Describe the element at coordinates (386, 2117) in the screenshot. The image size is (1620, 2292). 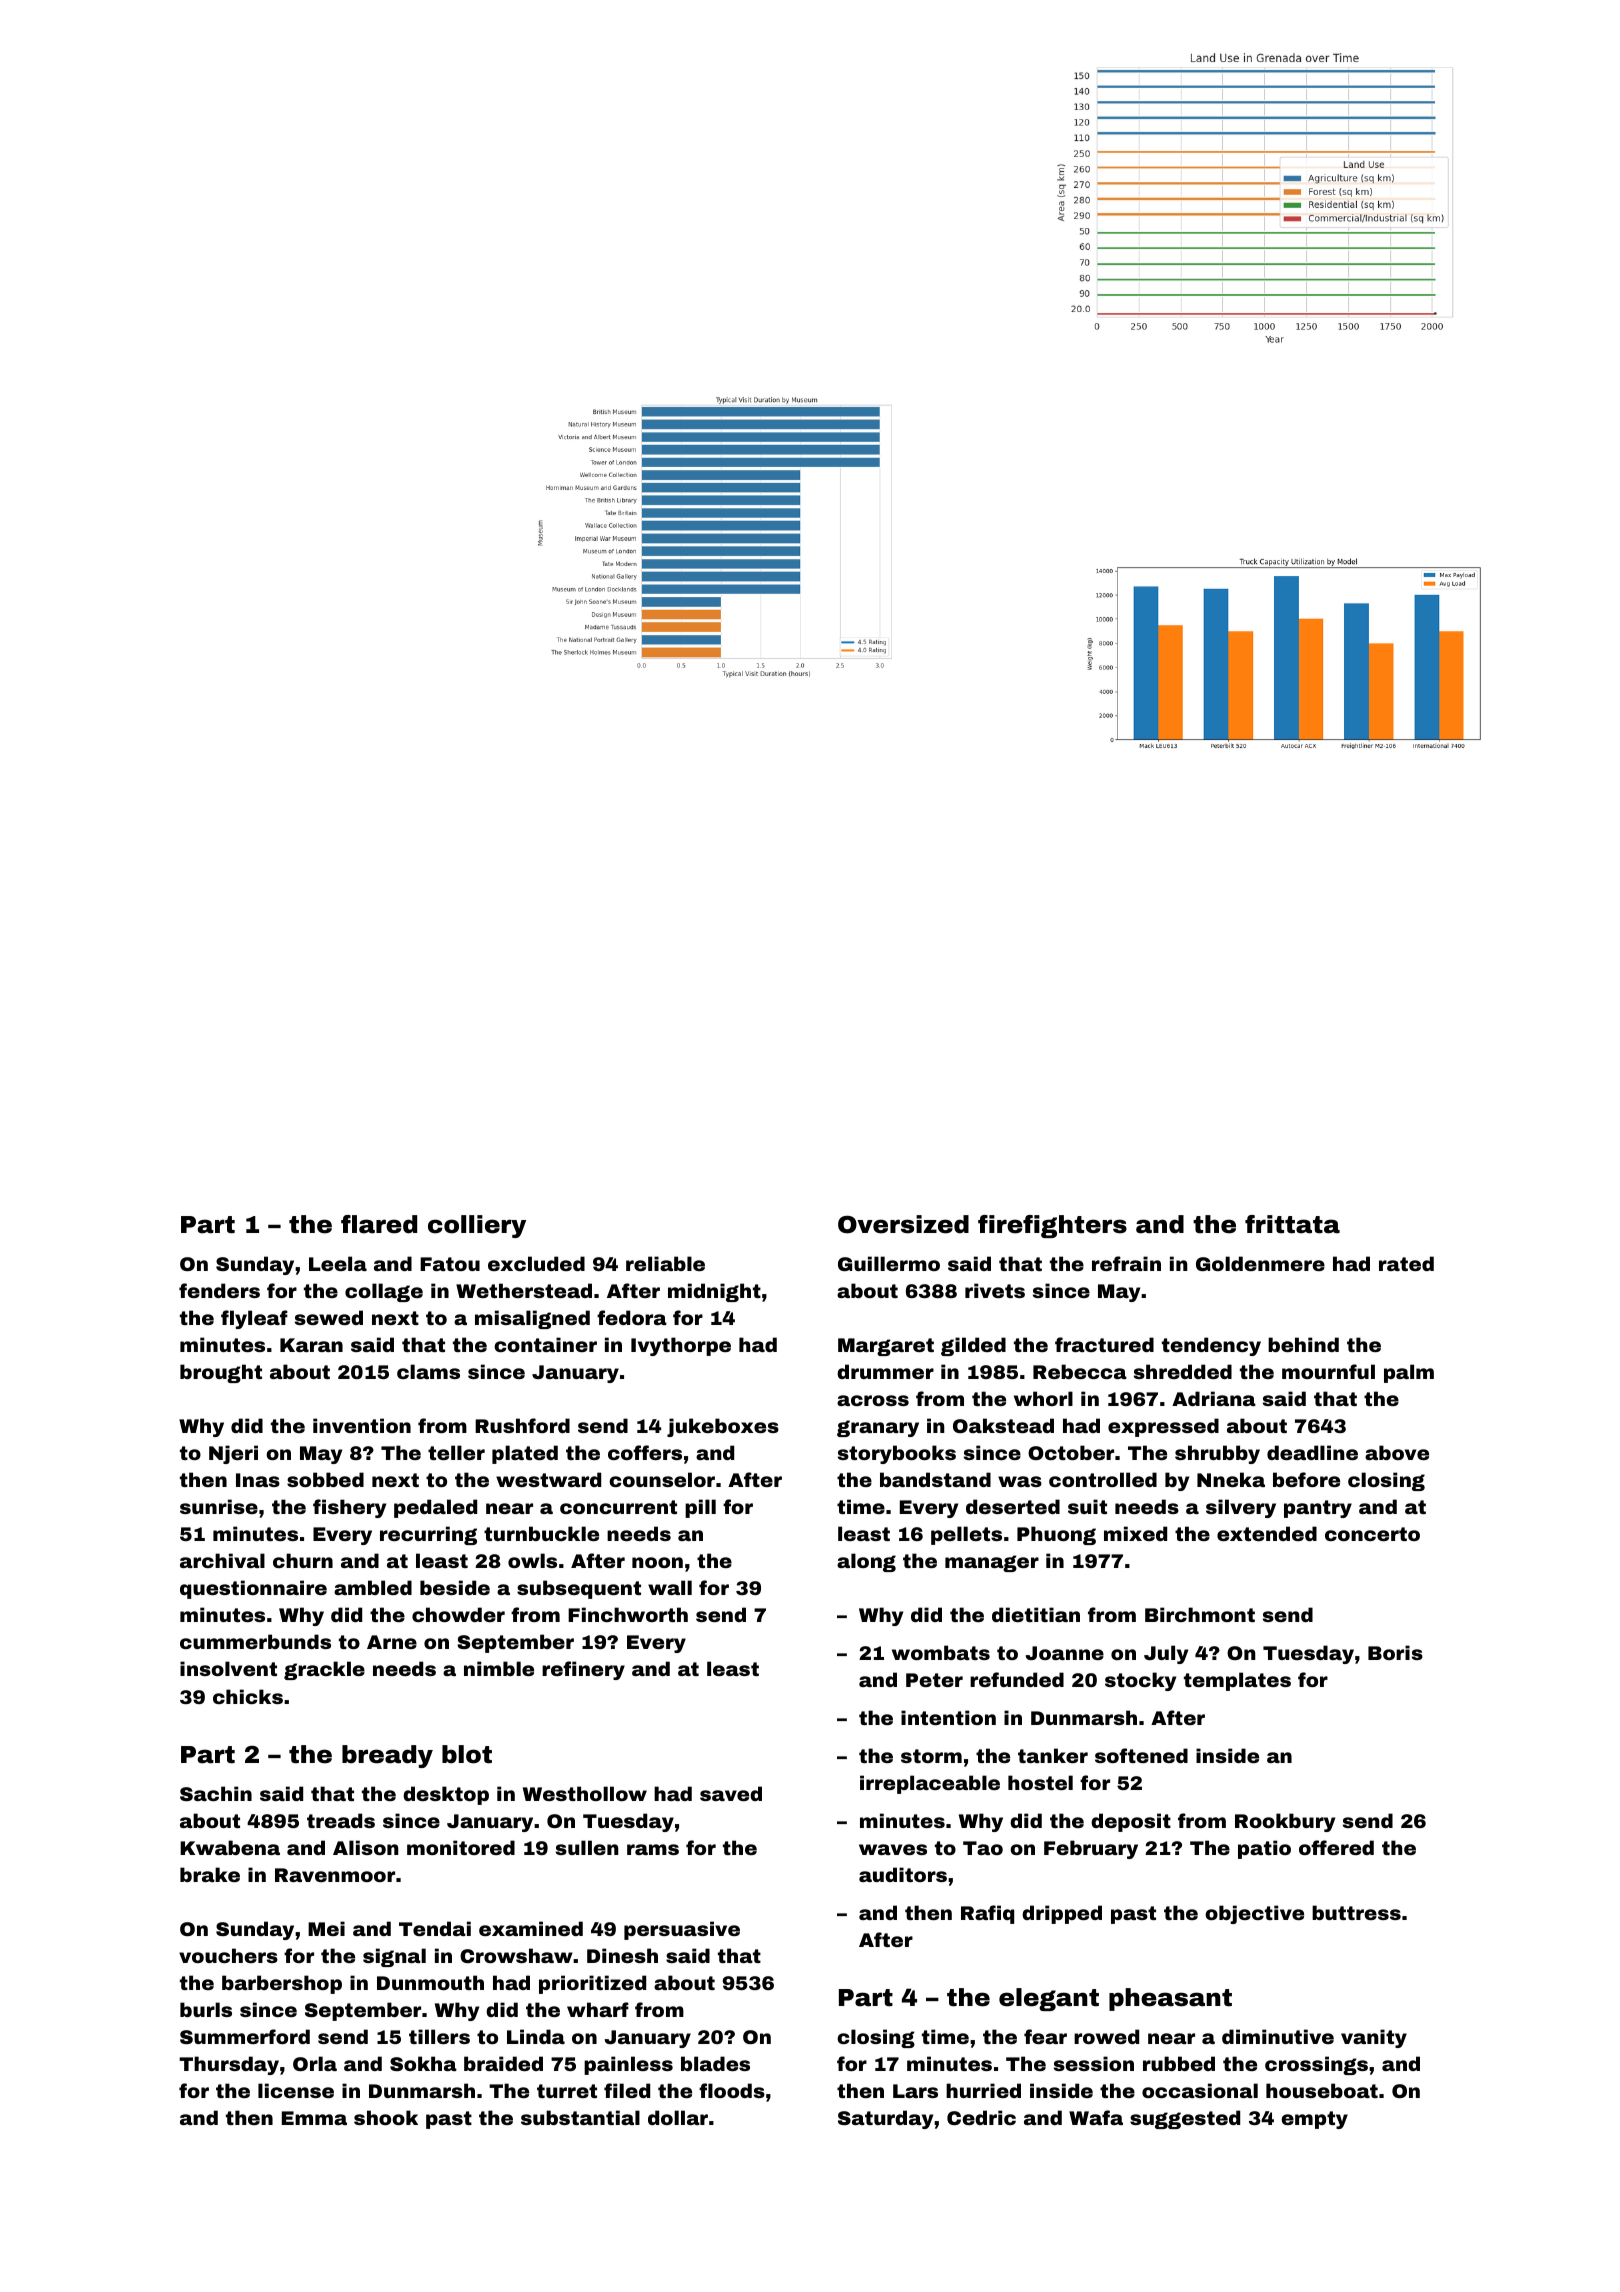
I see `shook` at that location.
